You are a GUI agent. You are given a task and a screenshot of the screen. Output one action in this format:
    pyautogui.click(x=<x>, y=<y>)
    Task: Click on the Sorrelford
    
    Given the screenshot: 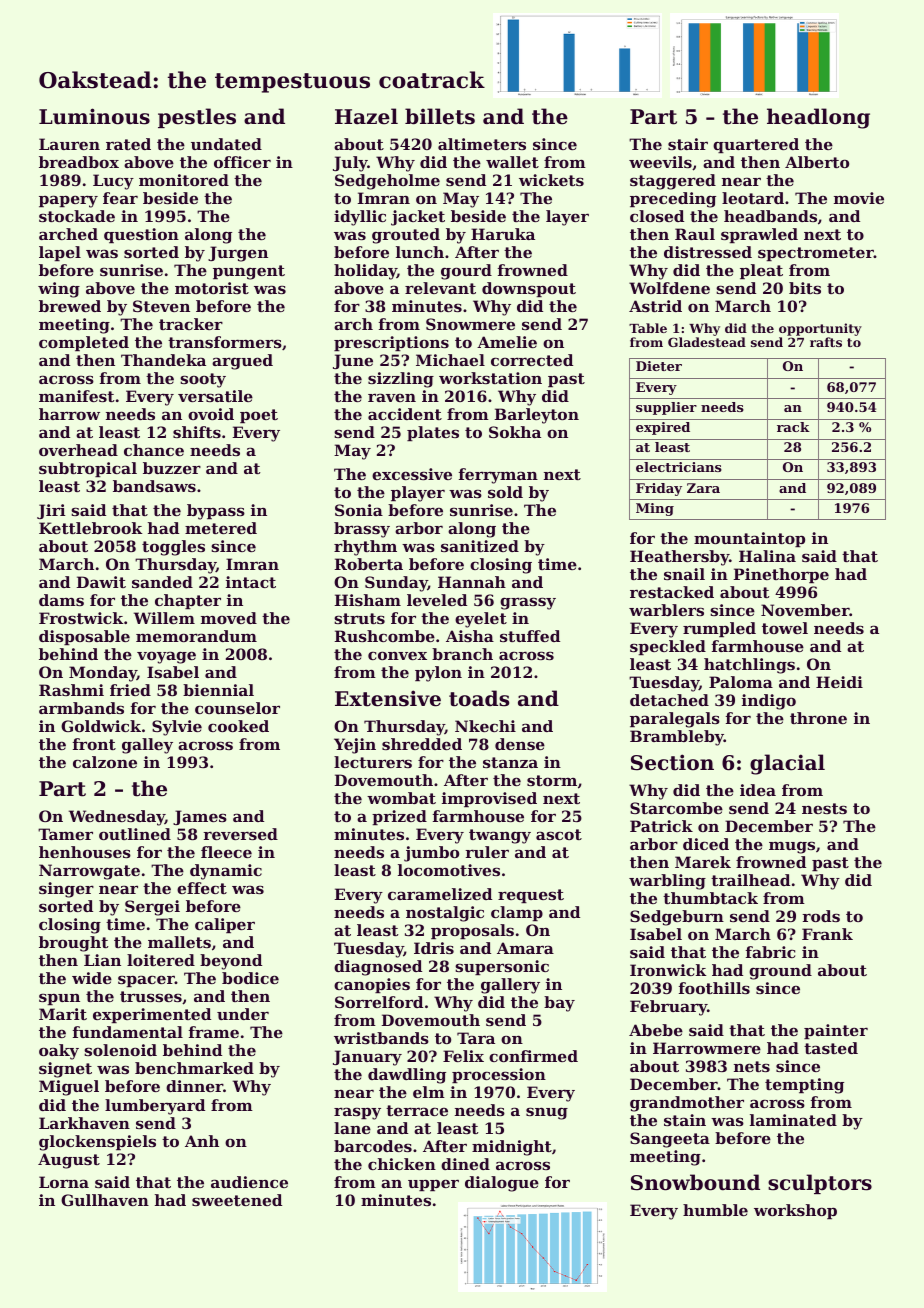 What is the action you would take?
    pyautogui.click(x=379, y=1002)
